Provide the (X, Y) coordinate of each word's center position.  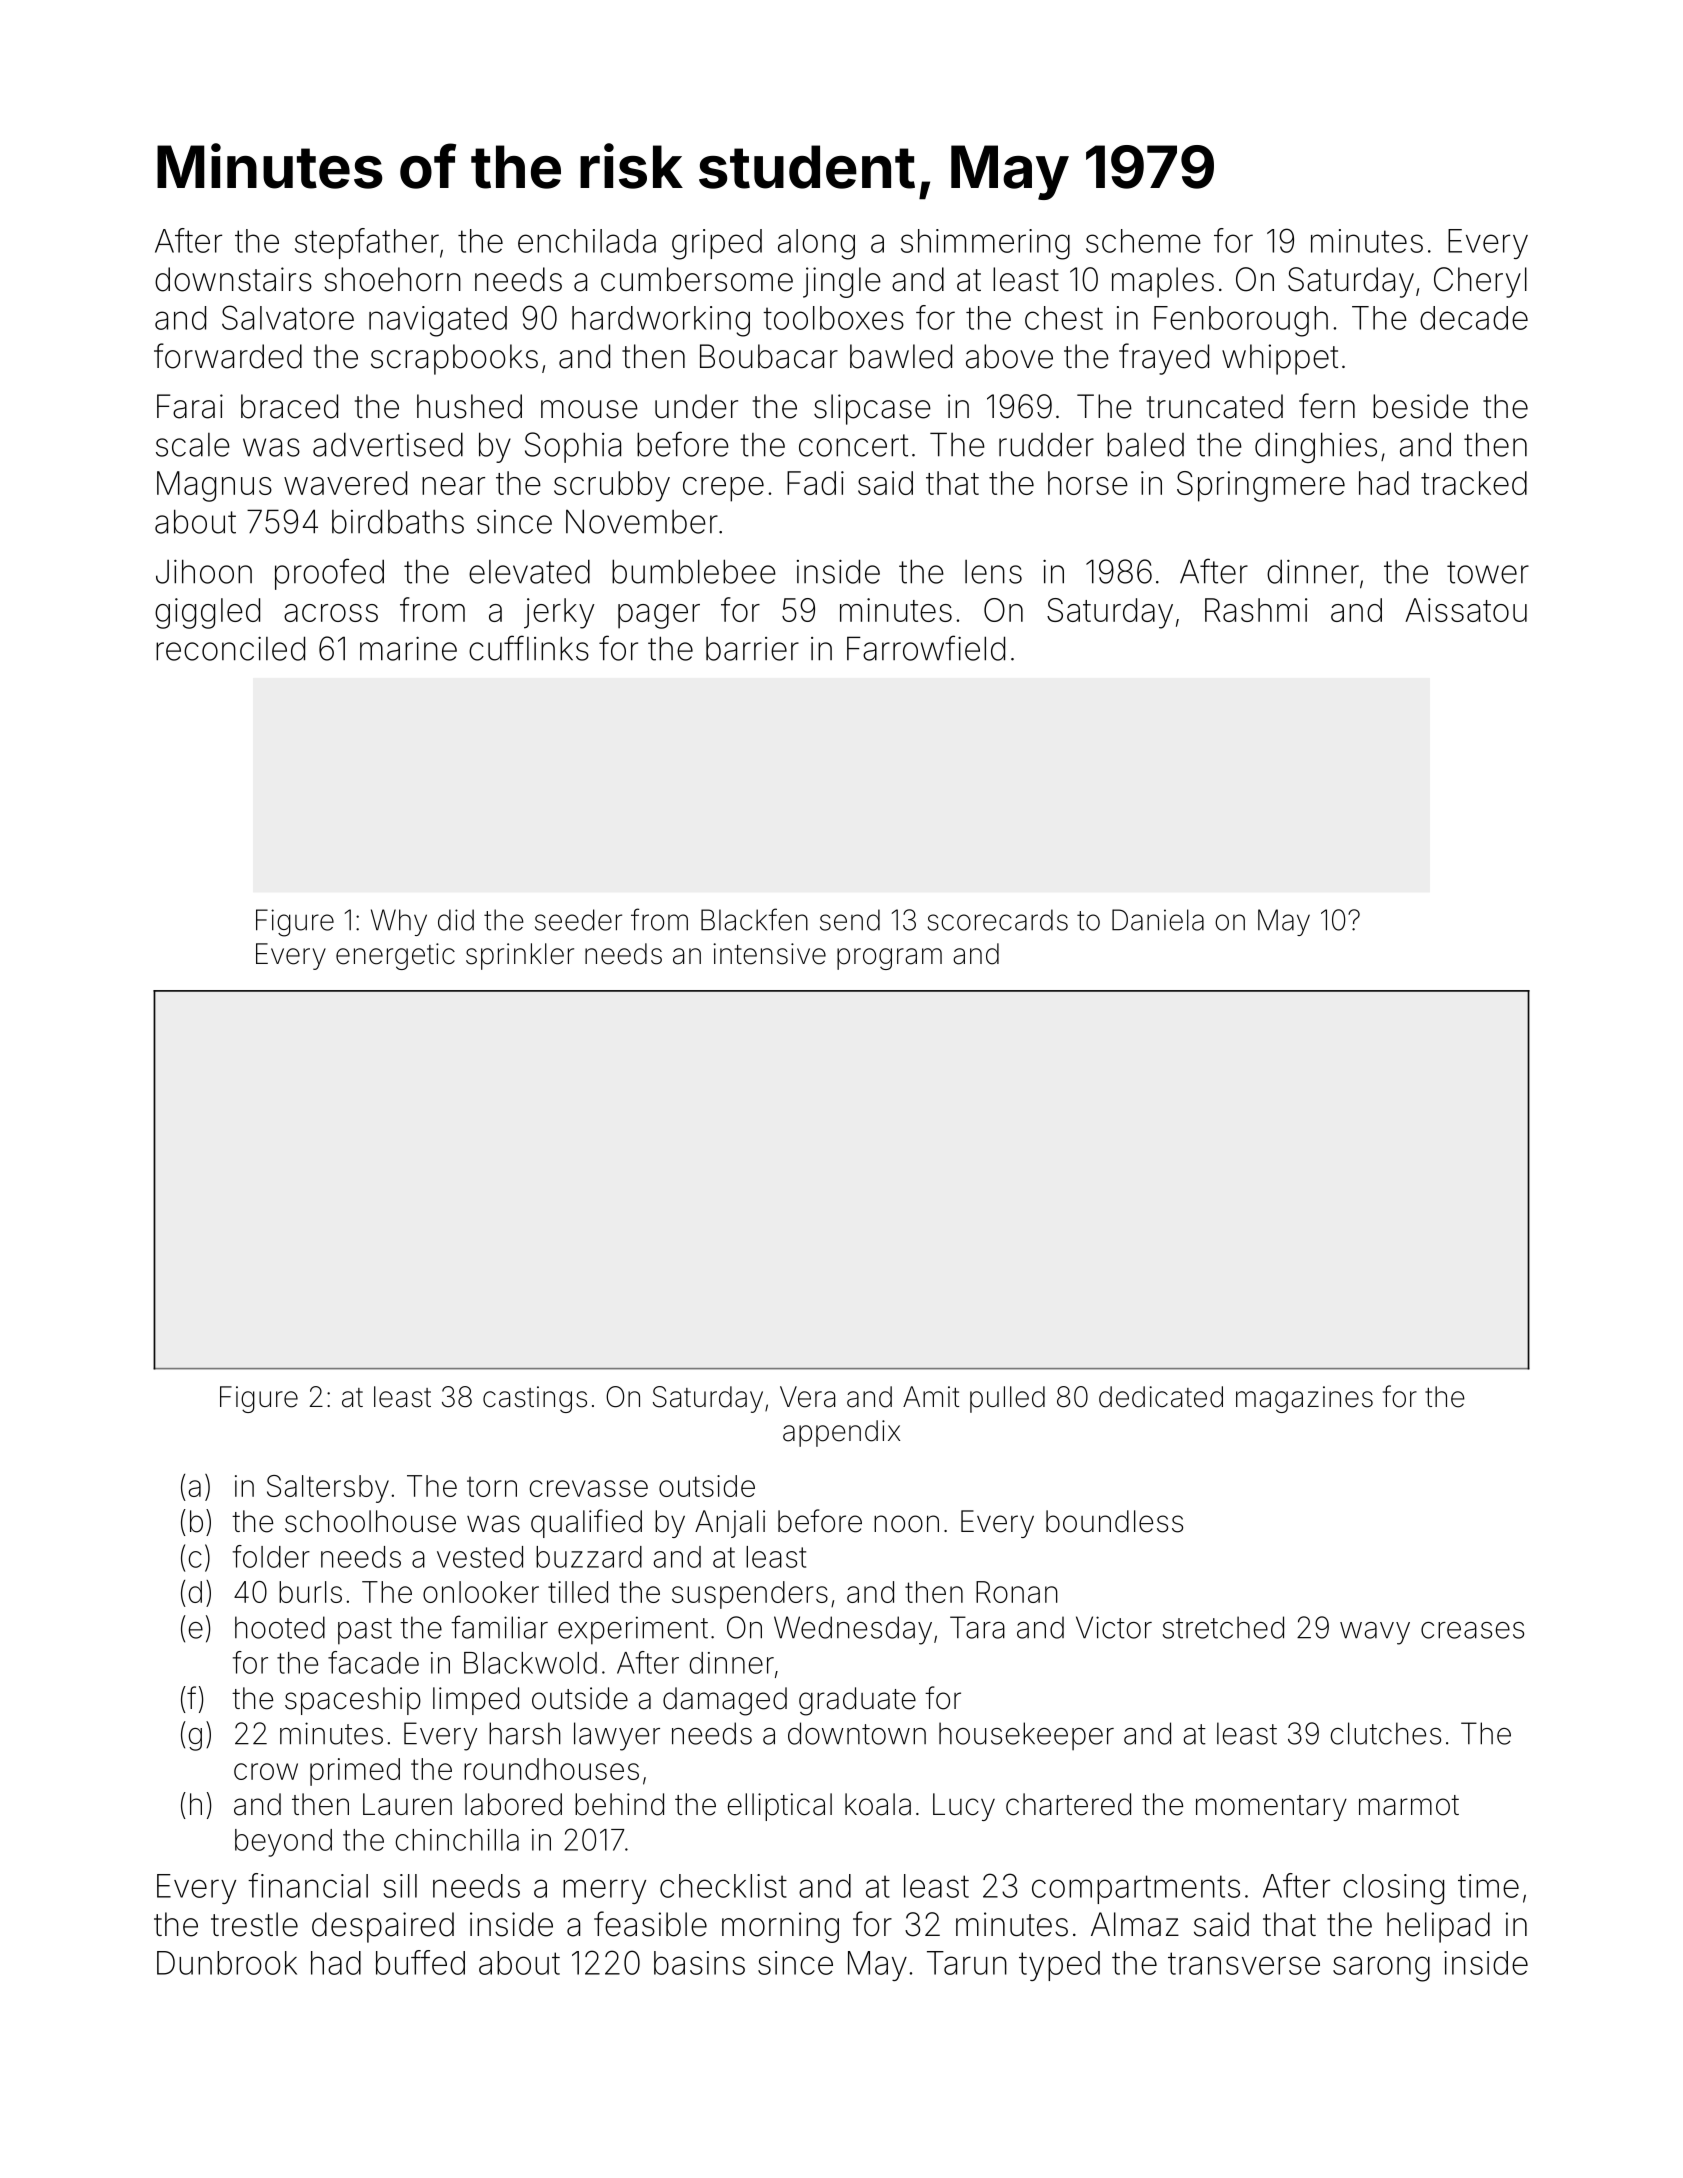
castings (535, 1399)
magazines (1304, 1399)
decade (1474, 318)
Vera (807, 1397)
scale (193, 445)
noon (906, 1524)
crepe (723, 489)
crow (266, 1771)
